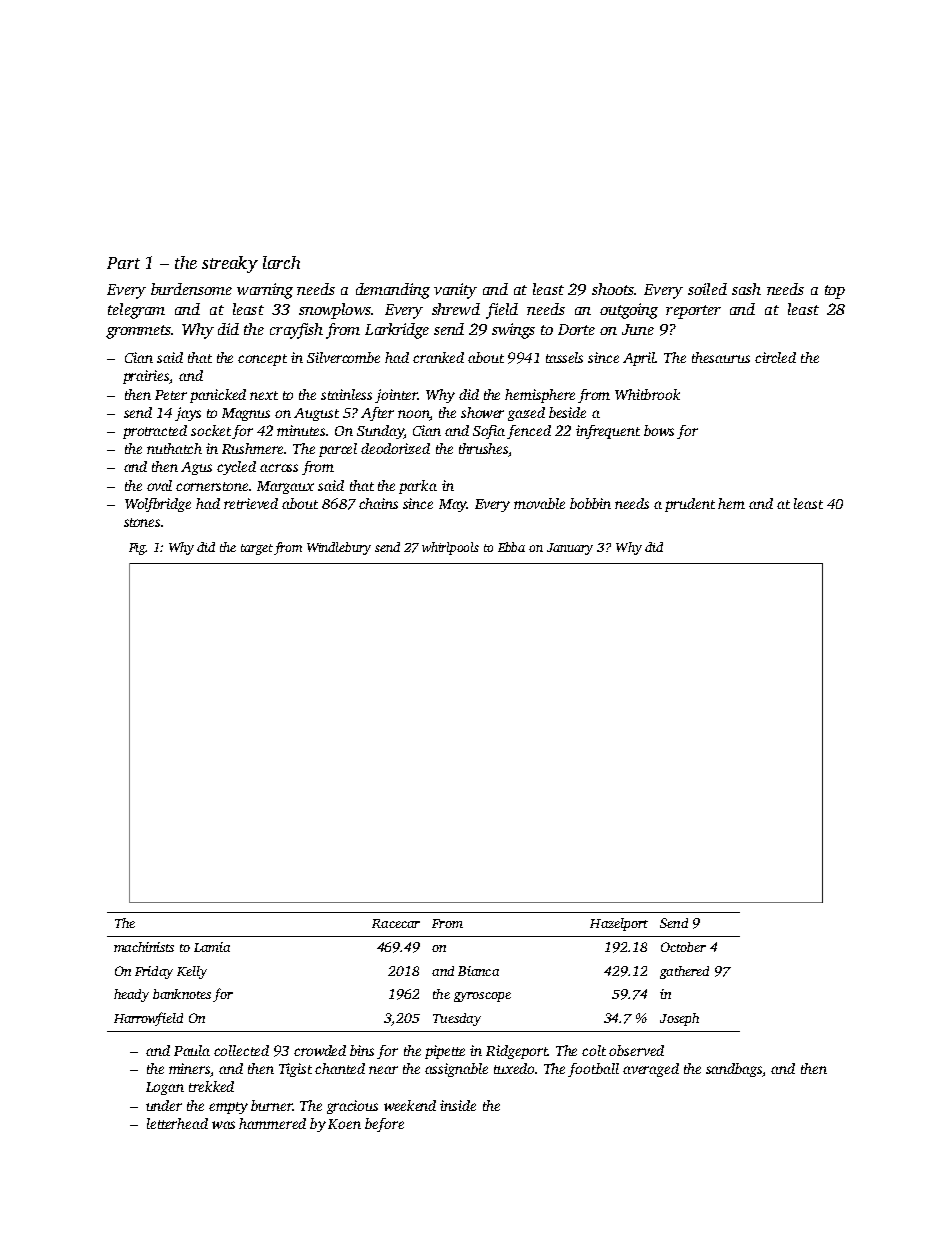 This document has height=1233, width=952. Describe the element at coordinates (690, 505) in the document. I see `prudent` at that location.
